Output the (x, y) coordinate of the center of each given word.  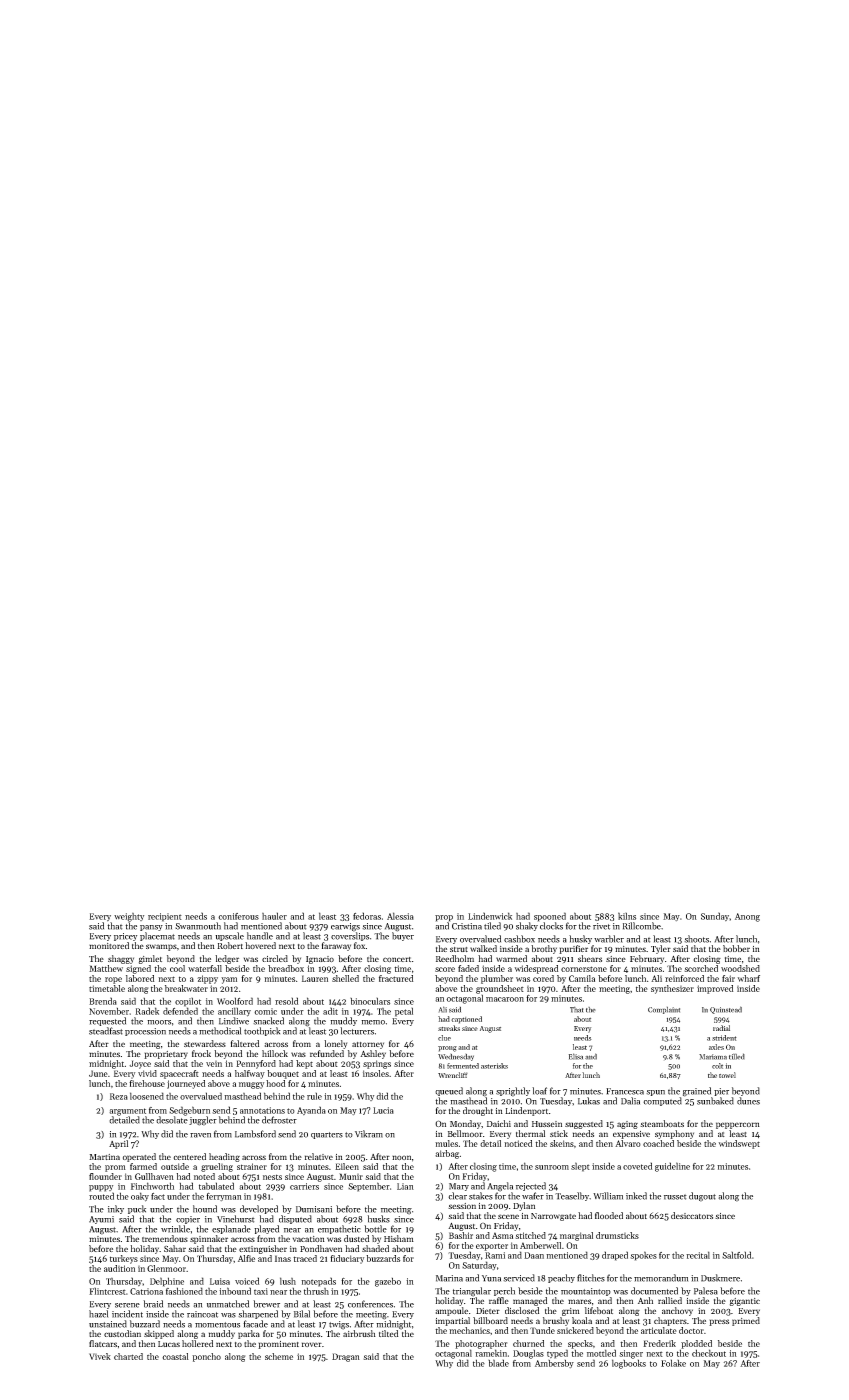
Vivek (100, 1356)
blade (498, 1363)
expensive (631, 1135)
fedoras (367, 916)
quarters (327, 1135)
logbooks (629, 1364)
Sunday (715, 916)
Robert (230, 945)
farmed (143, 1166)
